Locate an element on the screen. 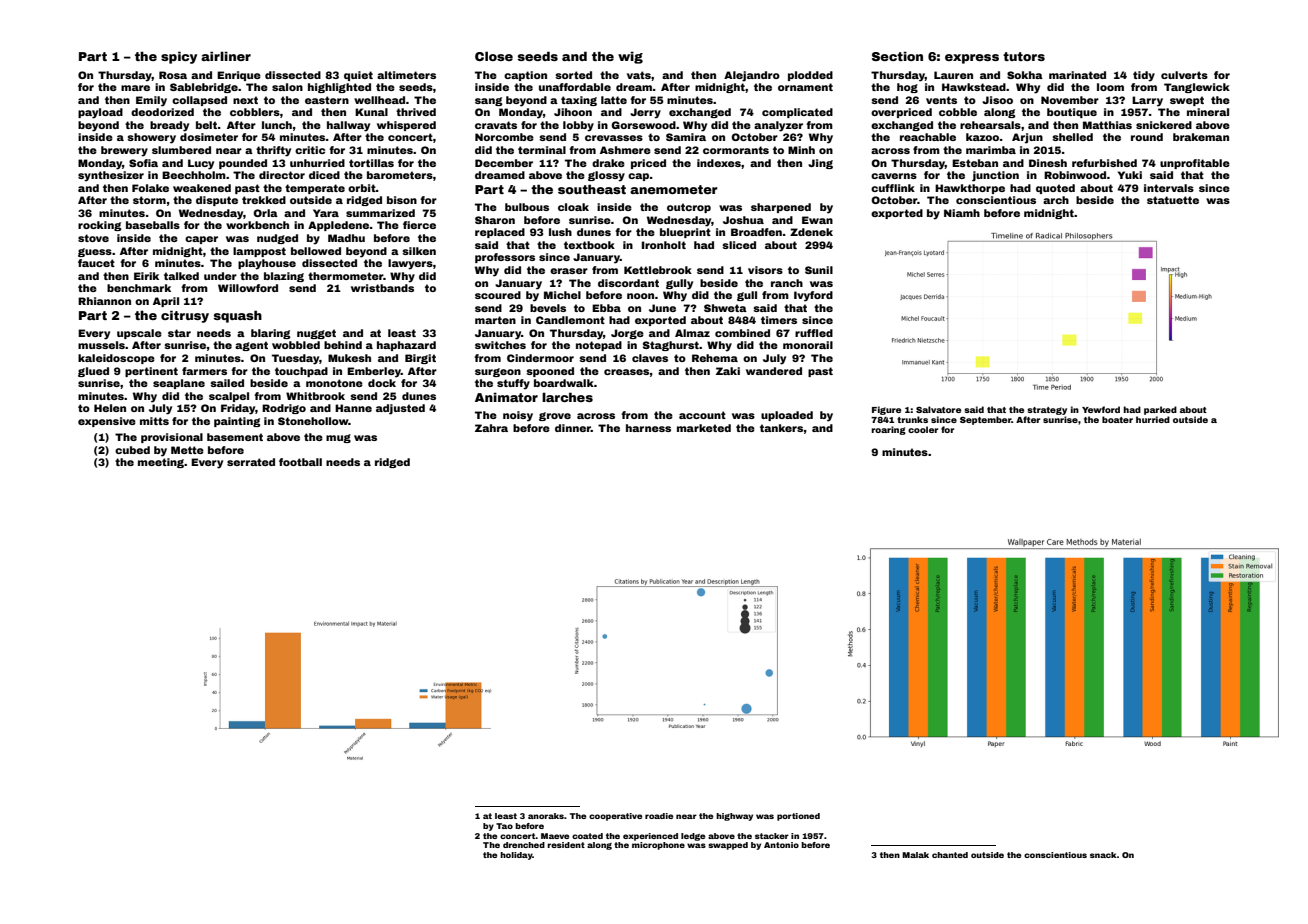 The image size is (1308, 924). Tao is located at coordinates (504, 826).
